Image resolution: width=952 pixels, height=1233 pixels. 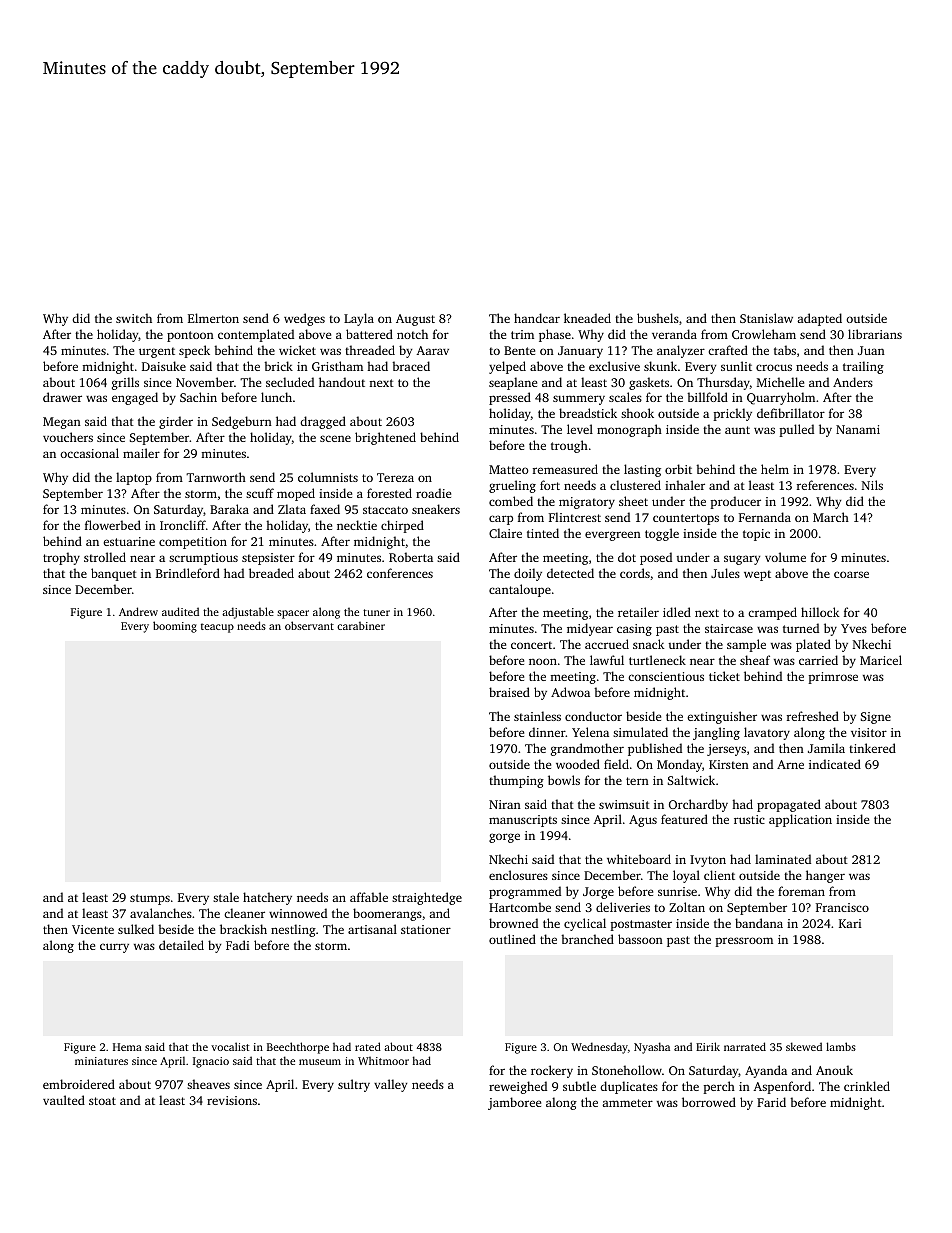 I want to click on primrose, so click(x=833, y=678).
